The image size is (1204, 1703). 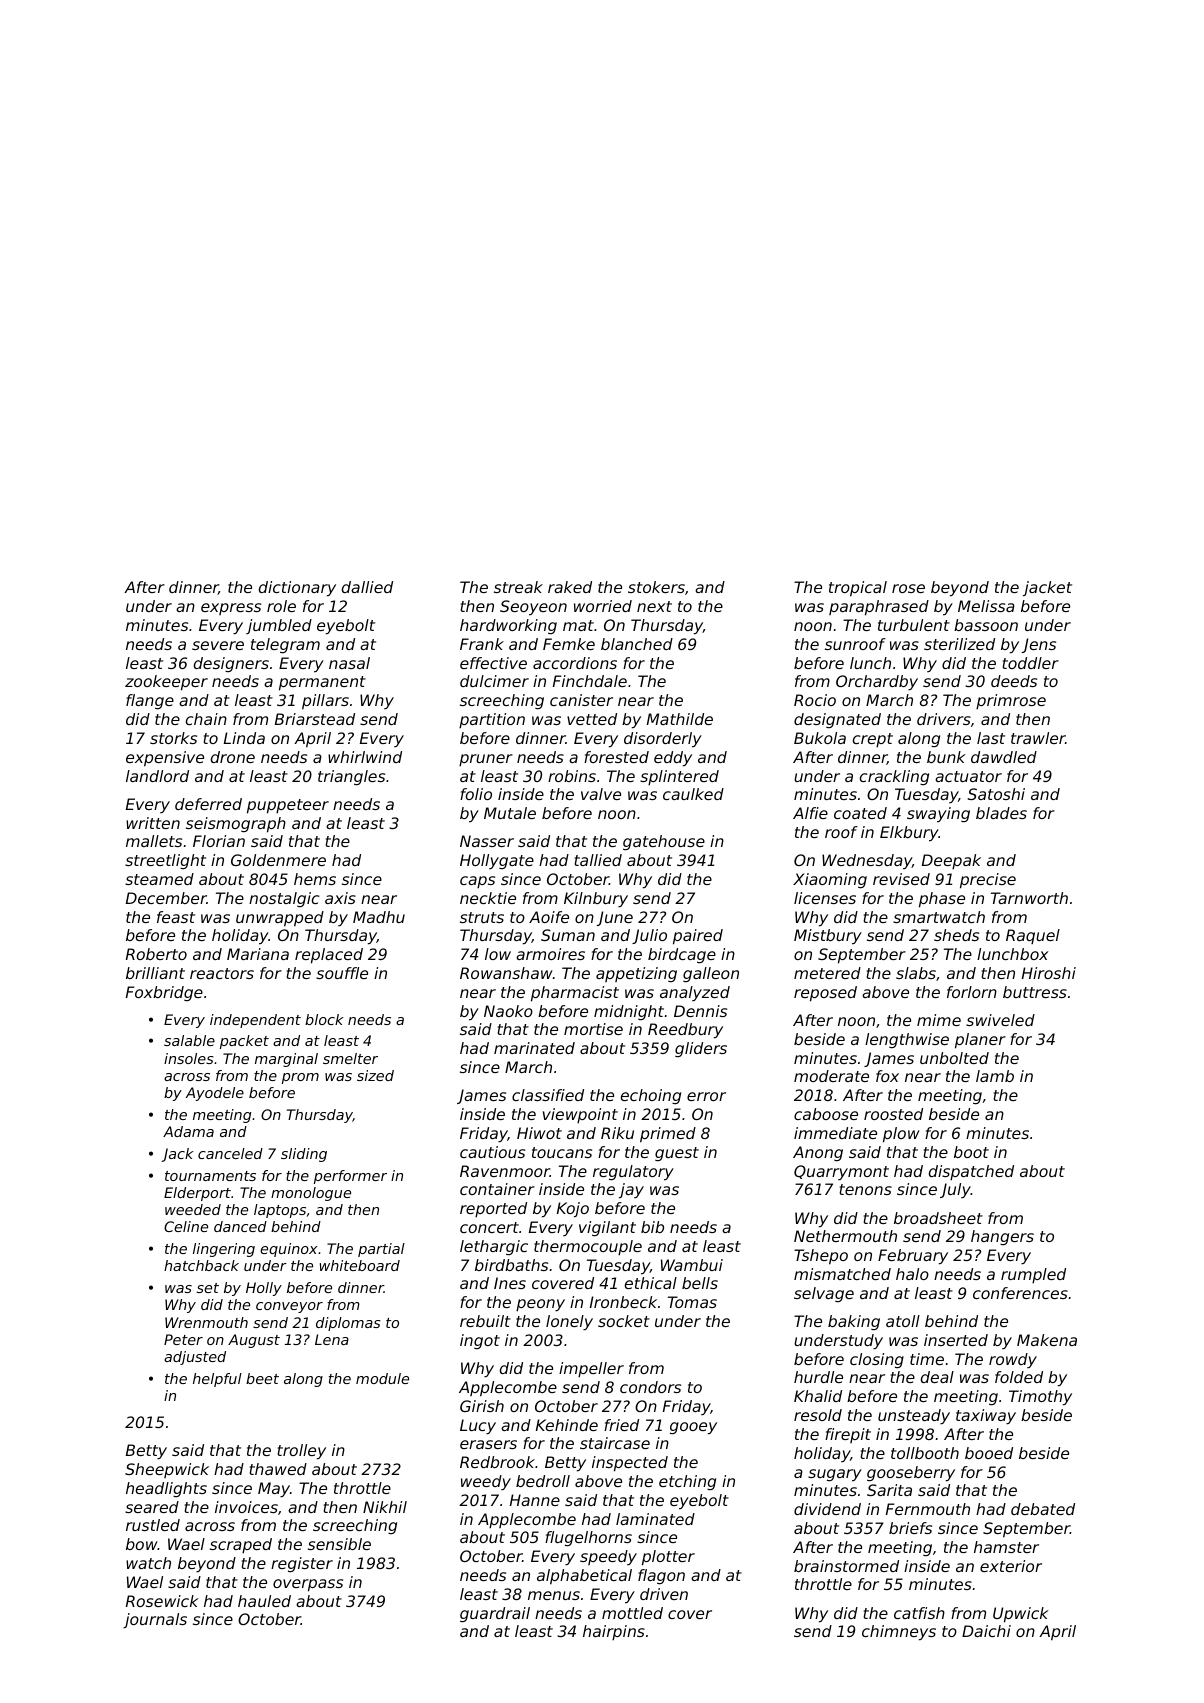 I want to click on trawler, so click(x=1038, y=738).
